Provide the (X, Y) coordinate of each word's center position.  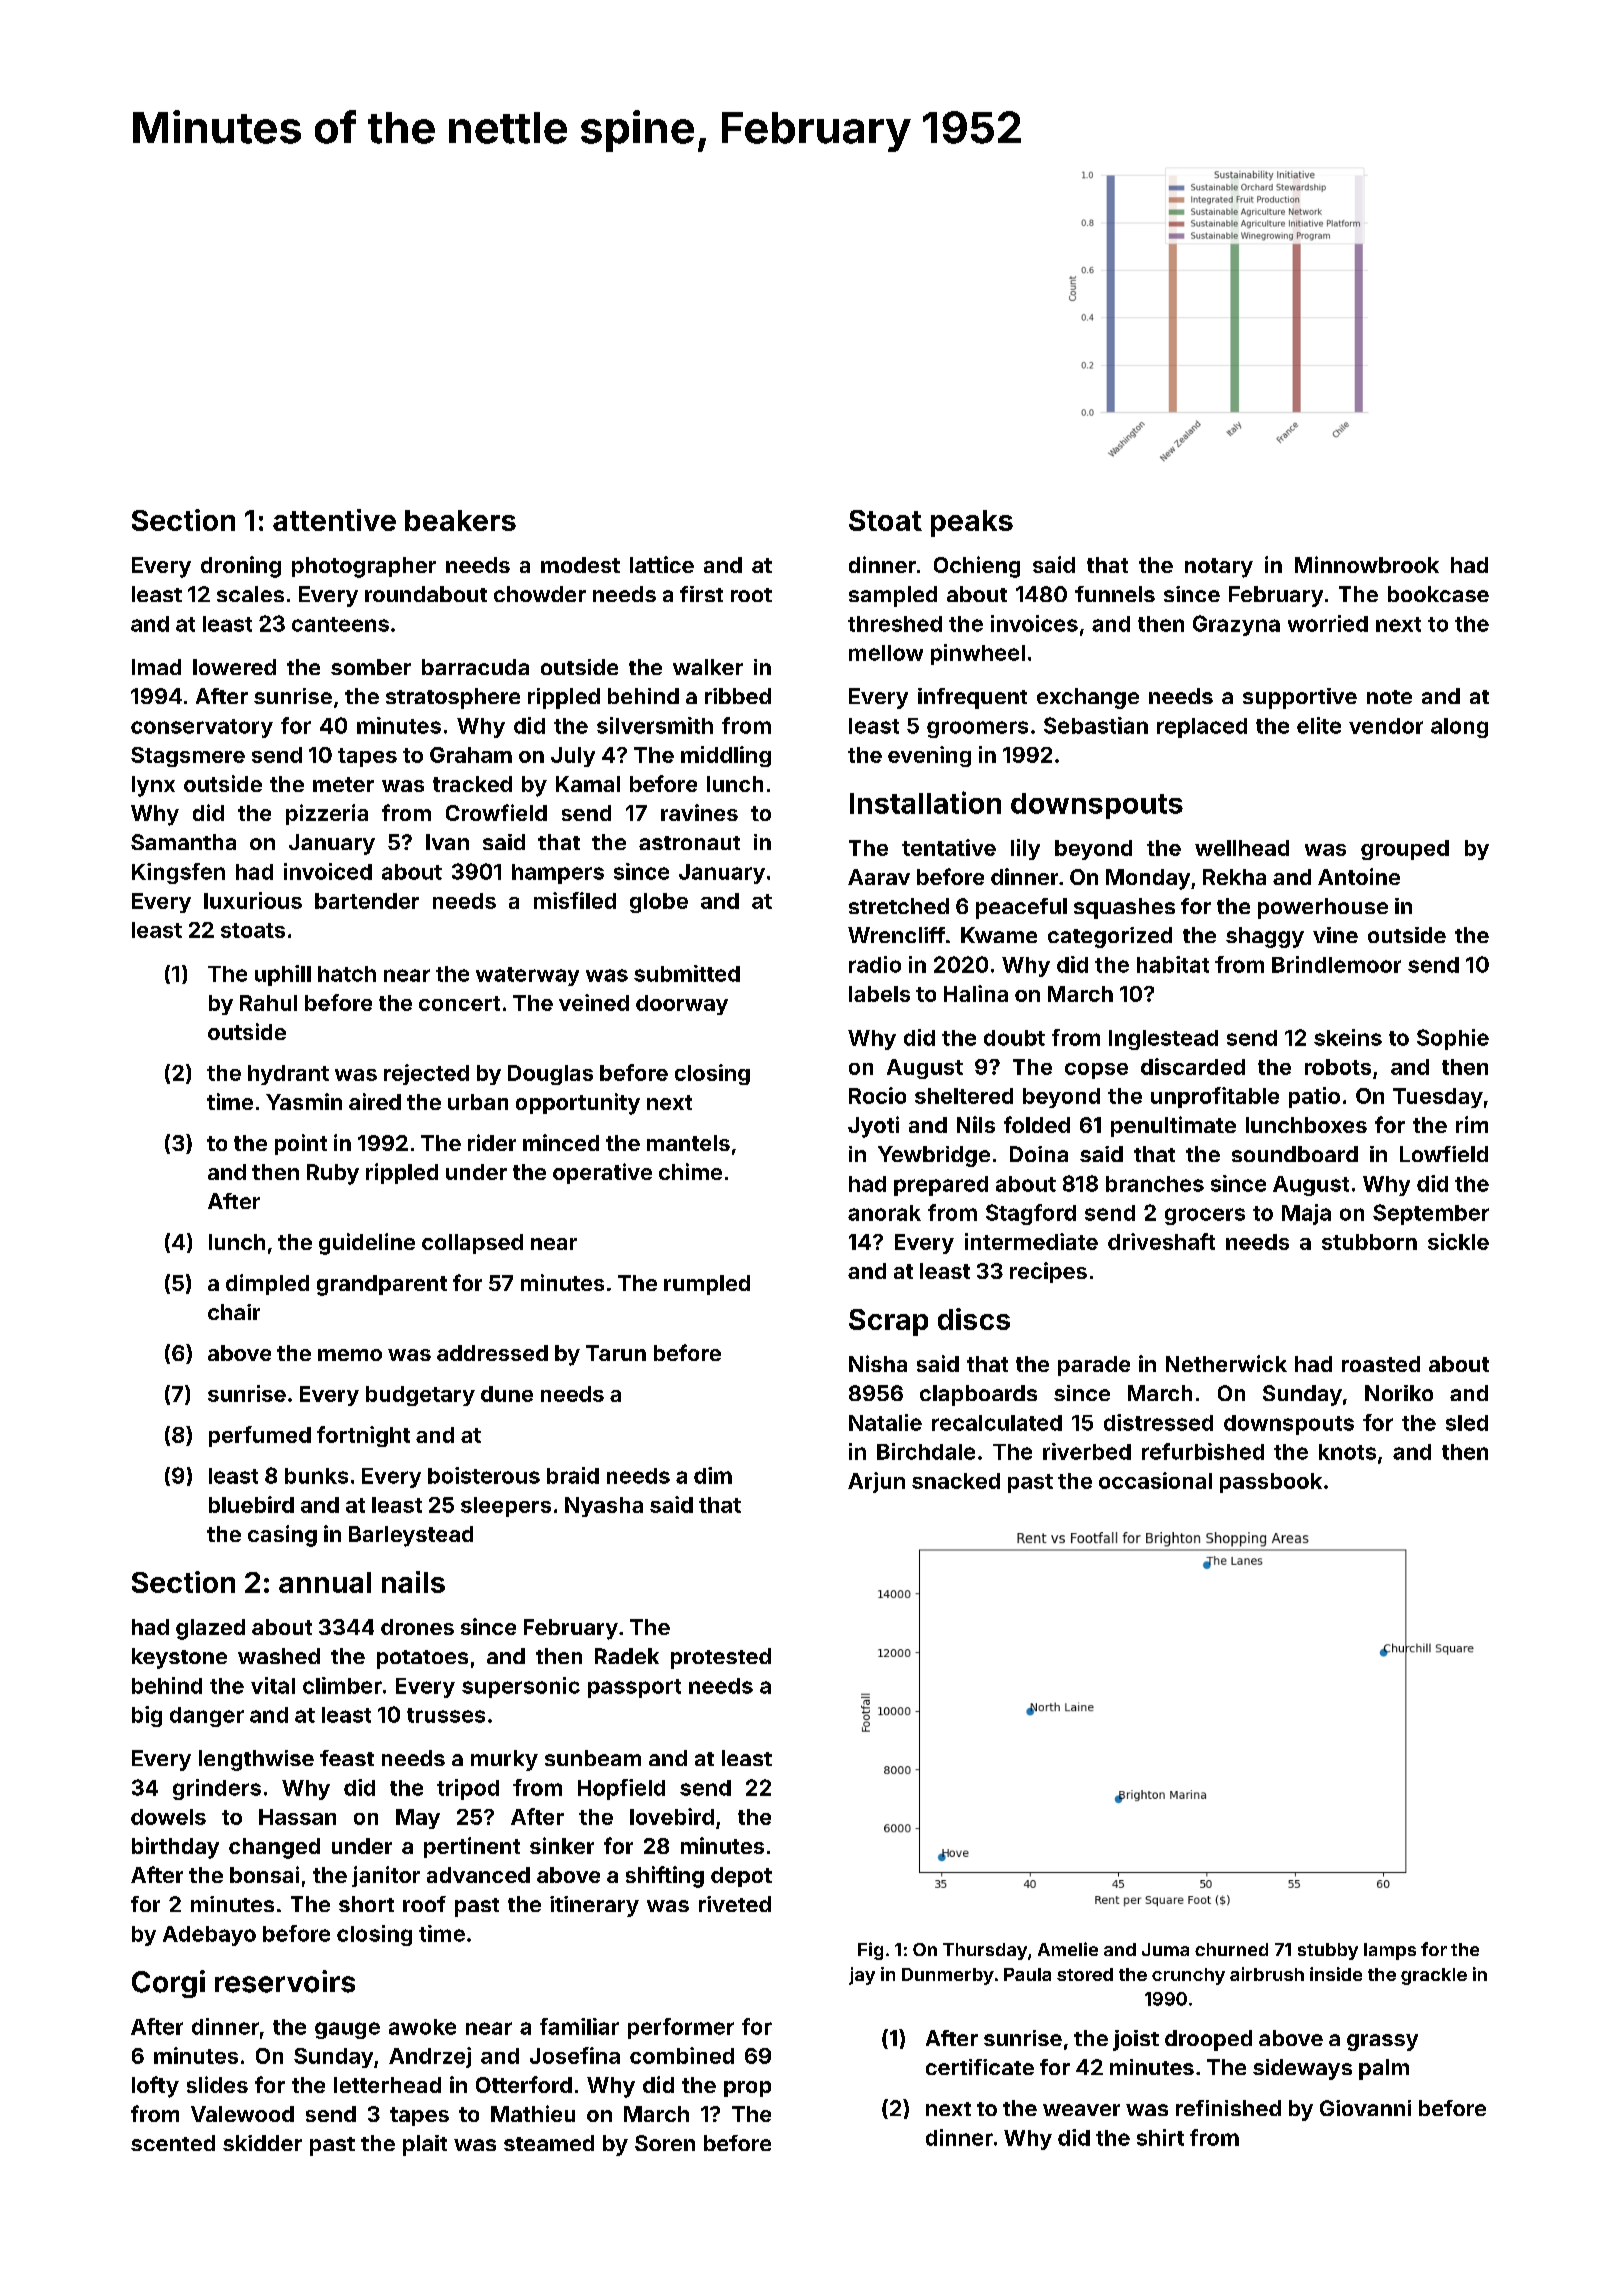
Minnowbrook (1367, 564)
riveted (735, 1904)
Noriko (1399, 1393)
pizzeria (327, 814)
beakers (460, 520)
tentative (949, 847)
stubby (1328, 1951)
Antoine (1359, 876)
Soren (665, 2143)
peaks (972, 523)
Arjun (876, 1482)
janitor (386, 1876)
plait (425, 2145)
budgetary (420, 1396)
